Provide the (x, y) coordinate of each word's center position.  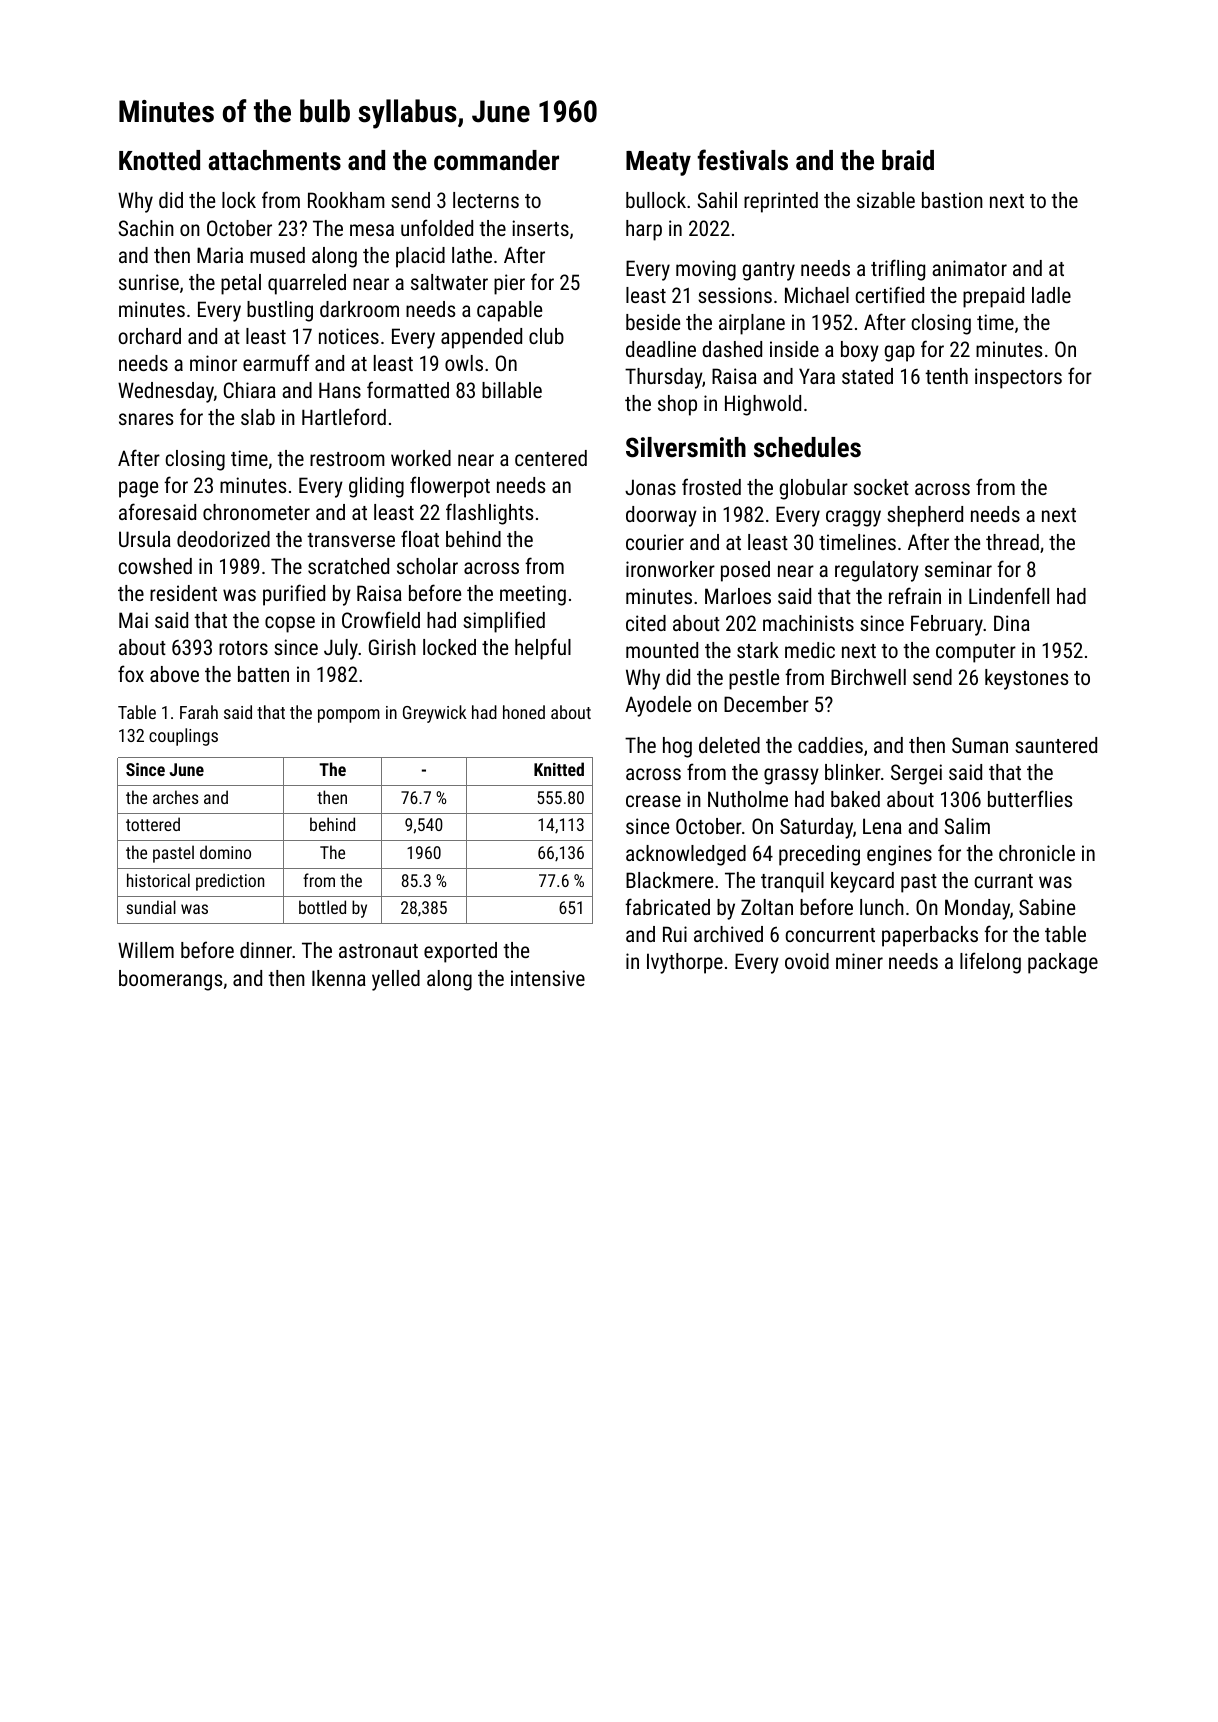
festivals (742, 160)
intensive (548, 978)
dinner (266, 950)
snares (146, 419)
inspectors (1018, 378)
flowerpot (450, 487)
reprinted (781, 202)
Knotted (159, 160)
